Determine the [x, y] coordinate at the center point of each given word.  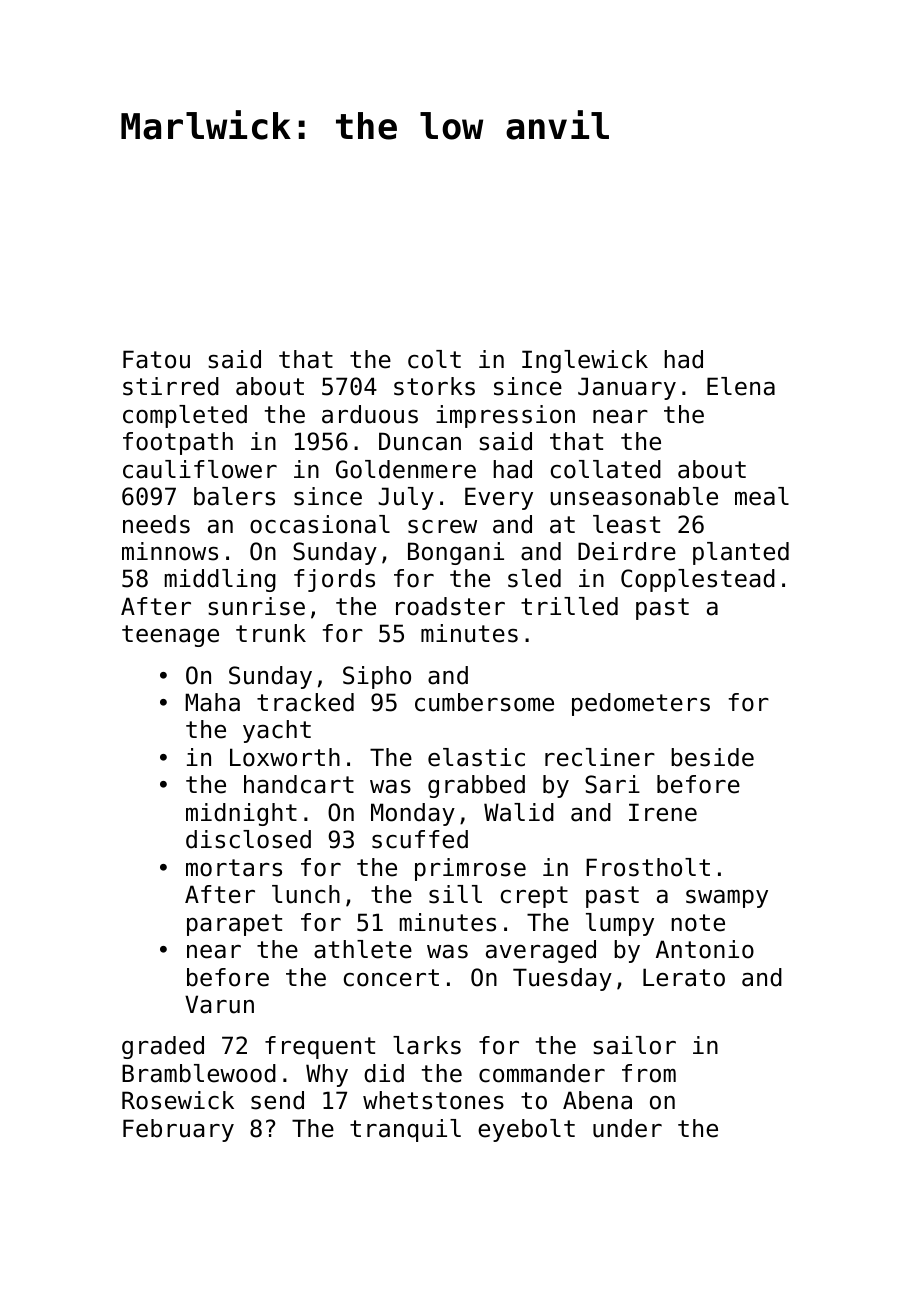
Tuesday [562, 979]
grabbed [476, 786]
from [649, 1073]
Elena [741, 386]
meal [762, 496]
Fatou [156, 359]
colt [434, 359]
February [178, 1130]
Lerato [684, 977]
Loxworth [285, 757]
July [406, 498]
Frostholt [648, 867]
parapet [234, 925]
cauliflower [200, 469]
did [384, 1073]
